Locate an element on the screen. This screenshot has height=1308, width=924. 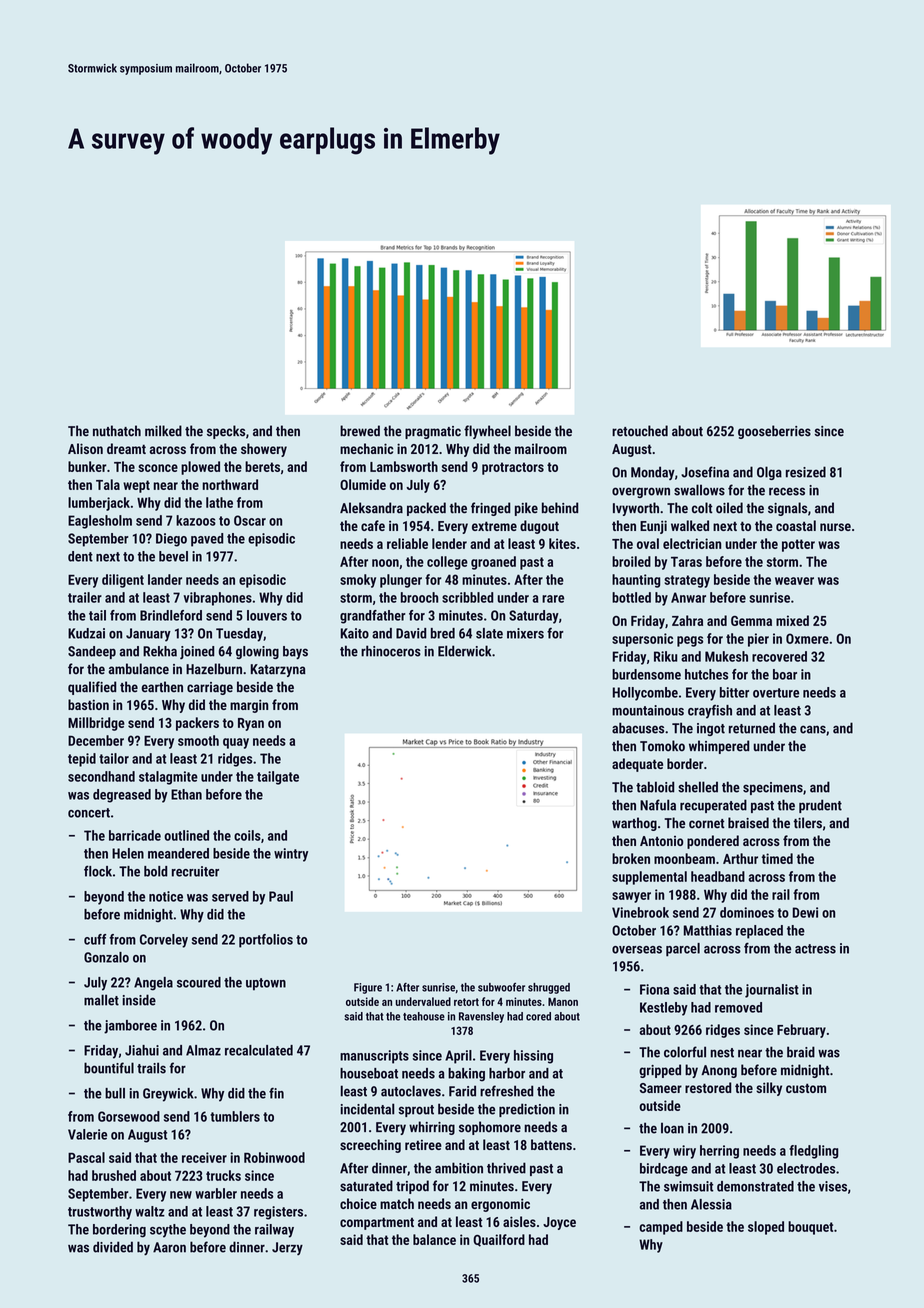
wintry is located at coordinates (291, 855).
